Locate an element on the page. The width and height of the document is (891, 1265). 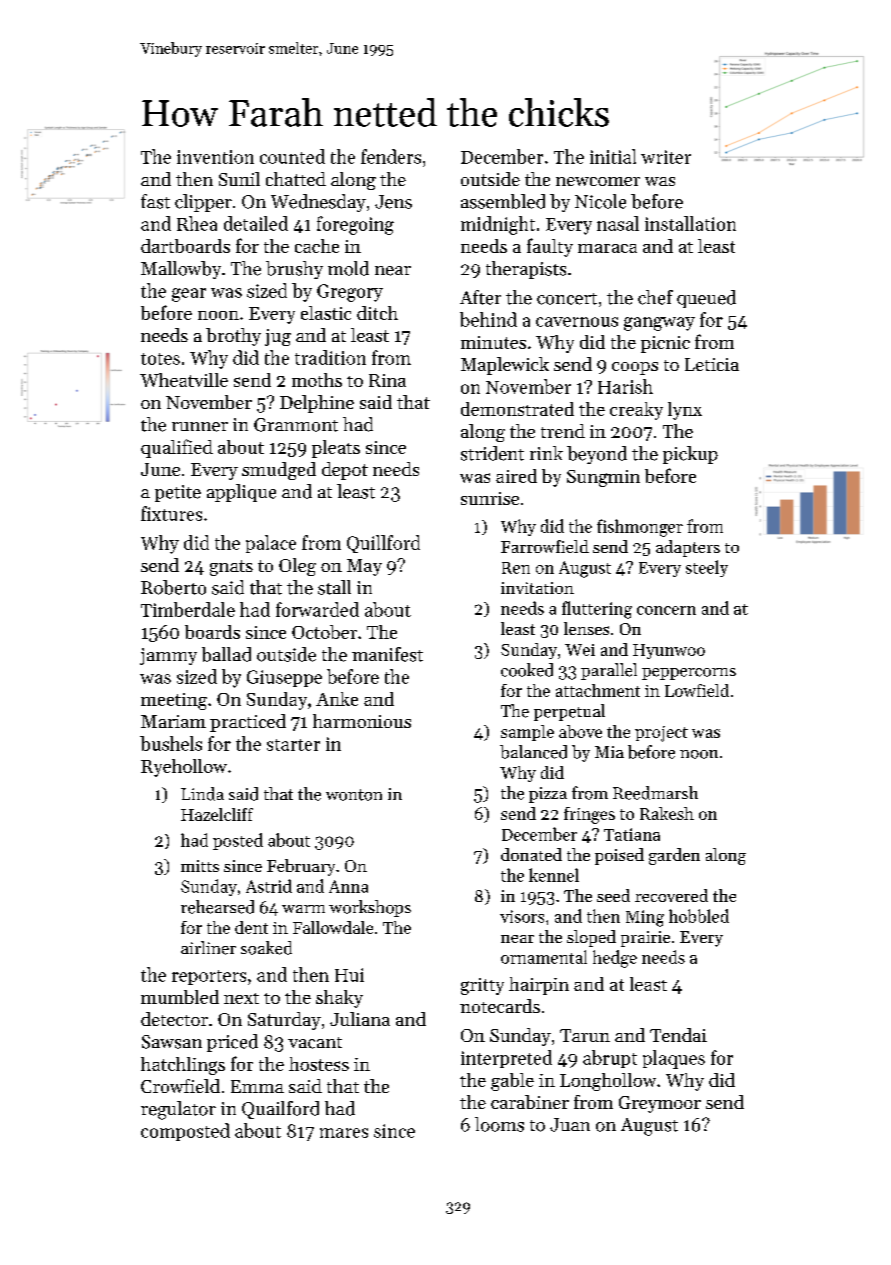
fishmonger is located at coordinates (640, 528).
